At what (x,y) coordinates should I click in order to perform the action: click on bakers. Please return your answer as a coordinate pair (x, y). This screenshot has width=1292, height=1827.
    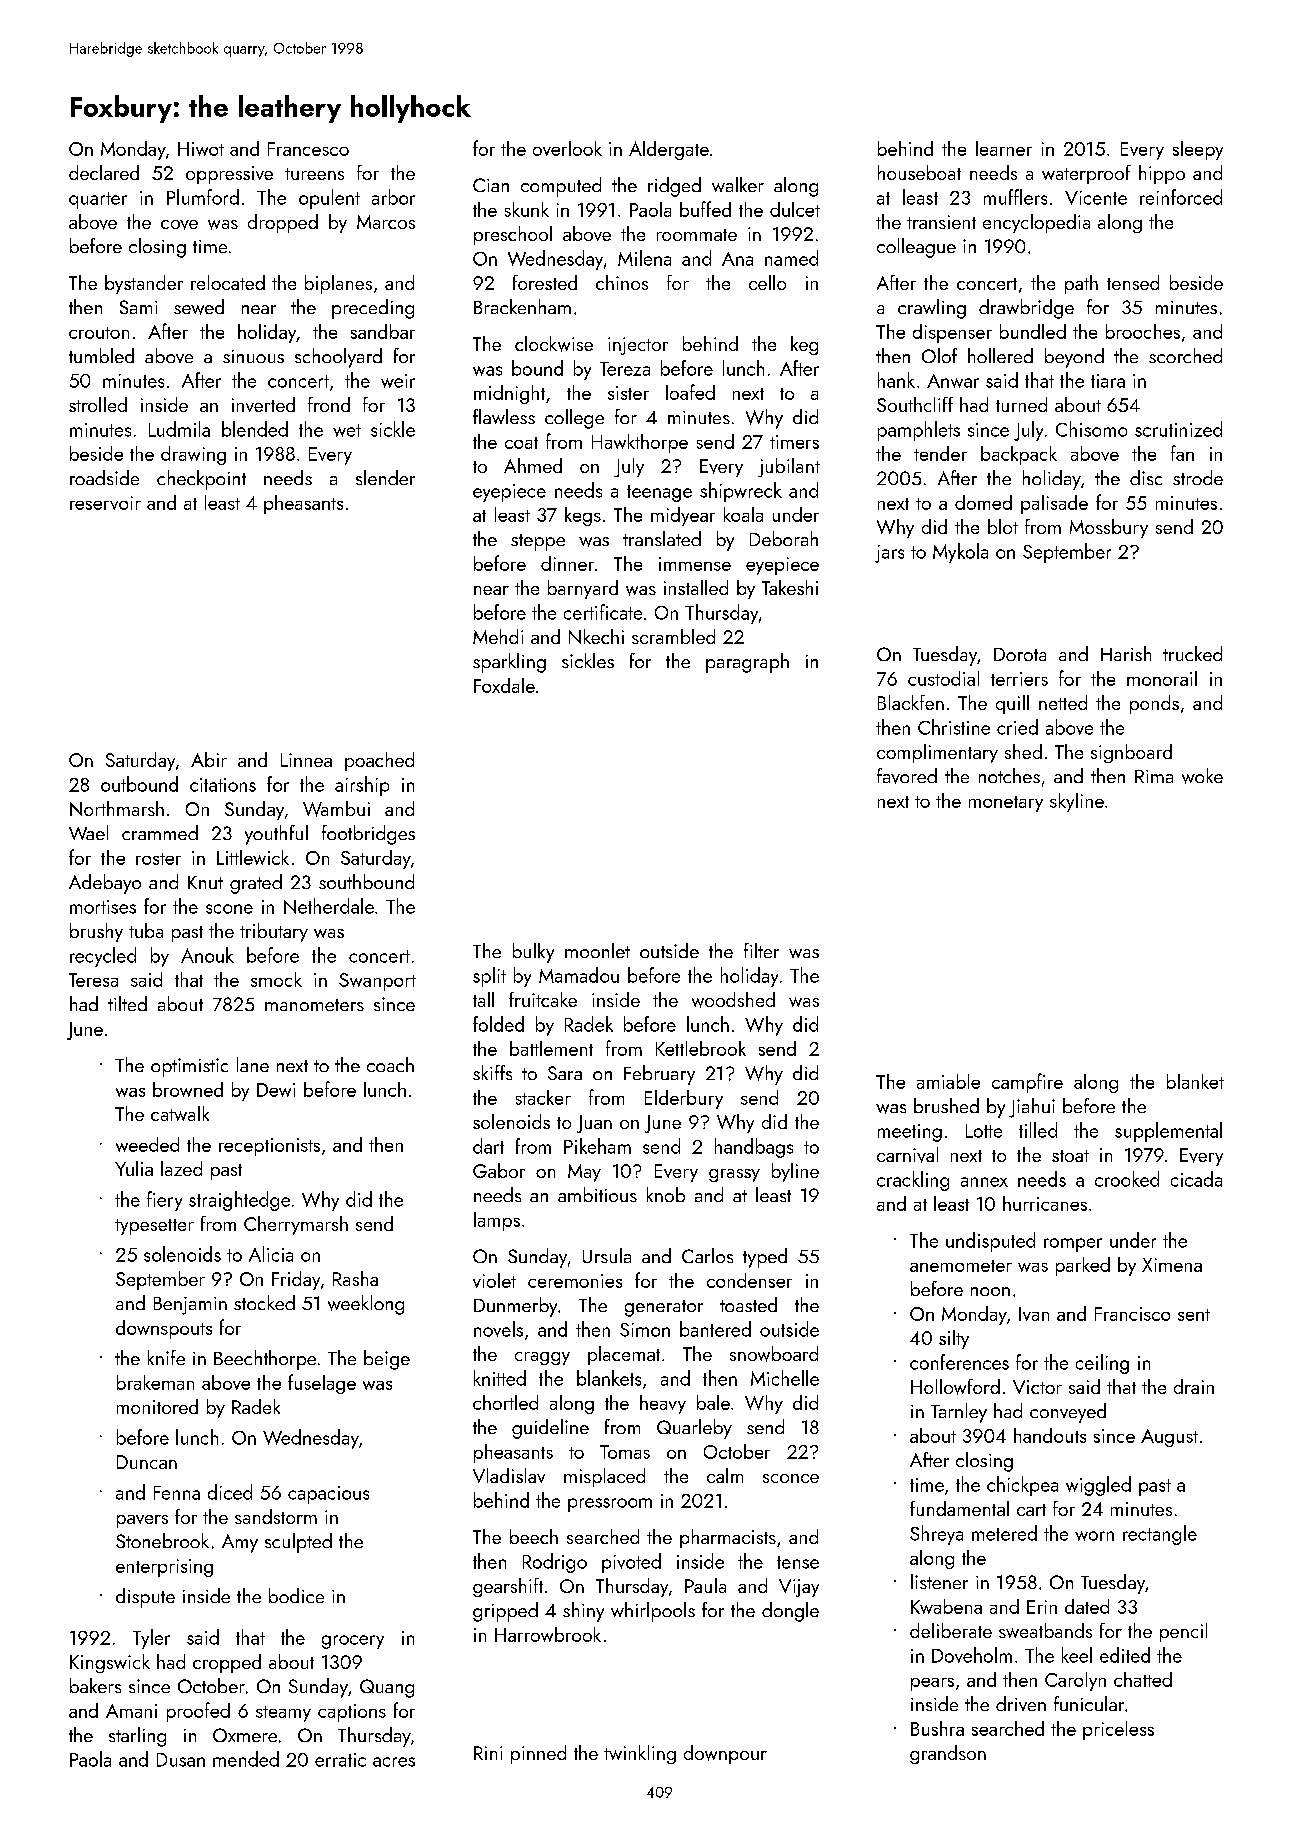
    Looking at the image, I should click on (95, 1685).
